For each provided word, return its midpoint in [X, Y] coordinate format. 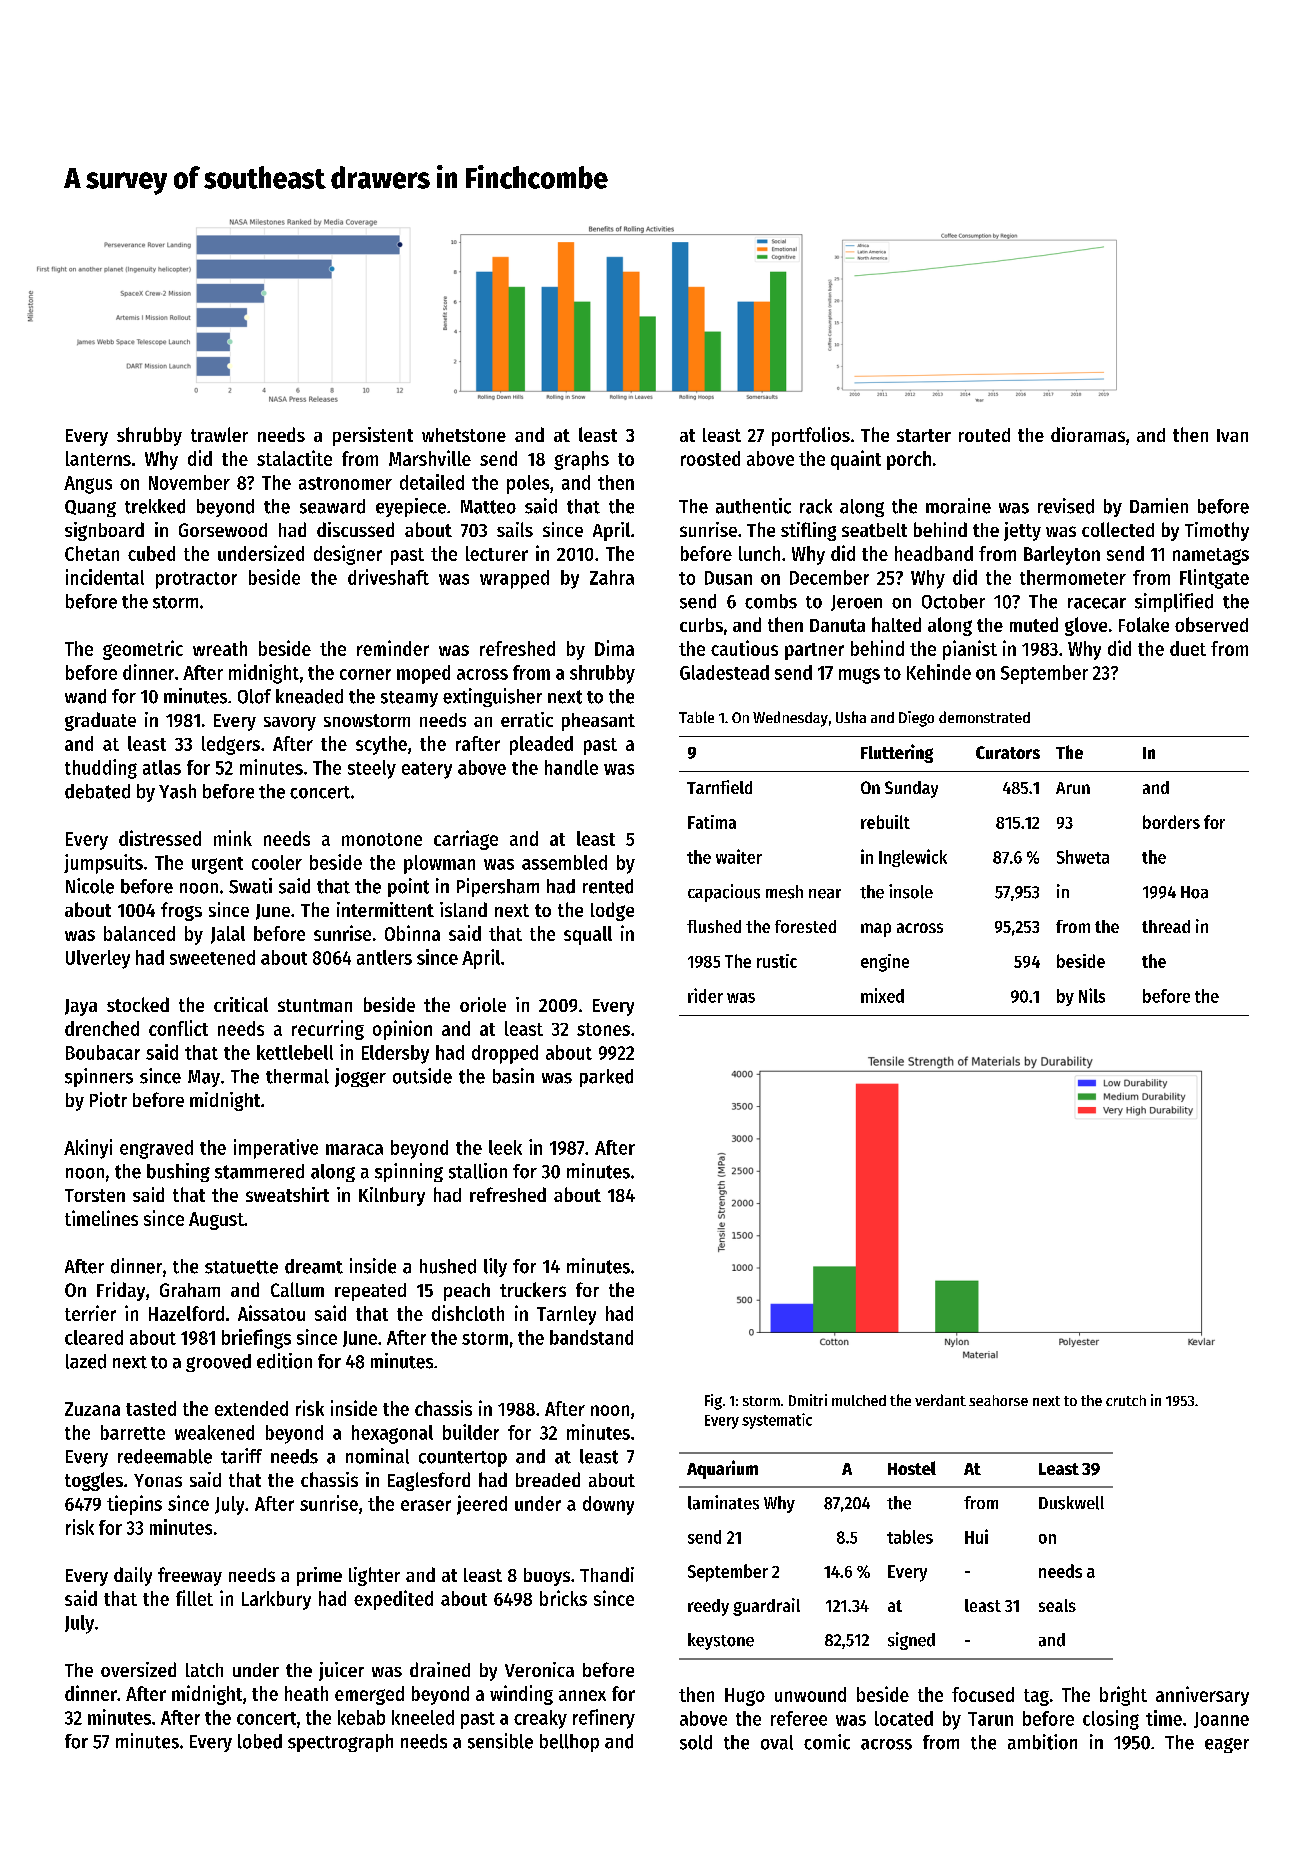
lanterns [98, 458]
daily [133, 1576]
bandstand [591, 1337]
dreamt [314, 1266]
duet [1188, 648]
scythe [381, 745]
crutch [1126, 1400]
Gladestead [724, 672]
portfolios [811, 436]
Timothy [1217, 531]
